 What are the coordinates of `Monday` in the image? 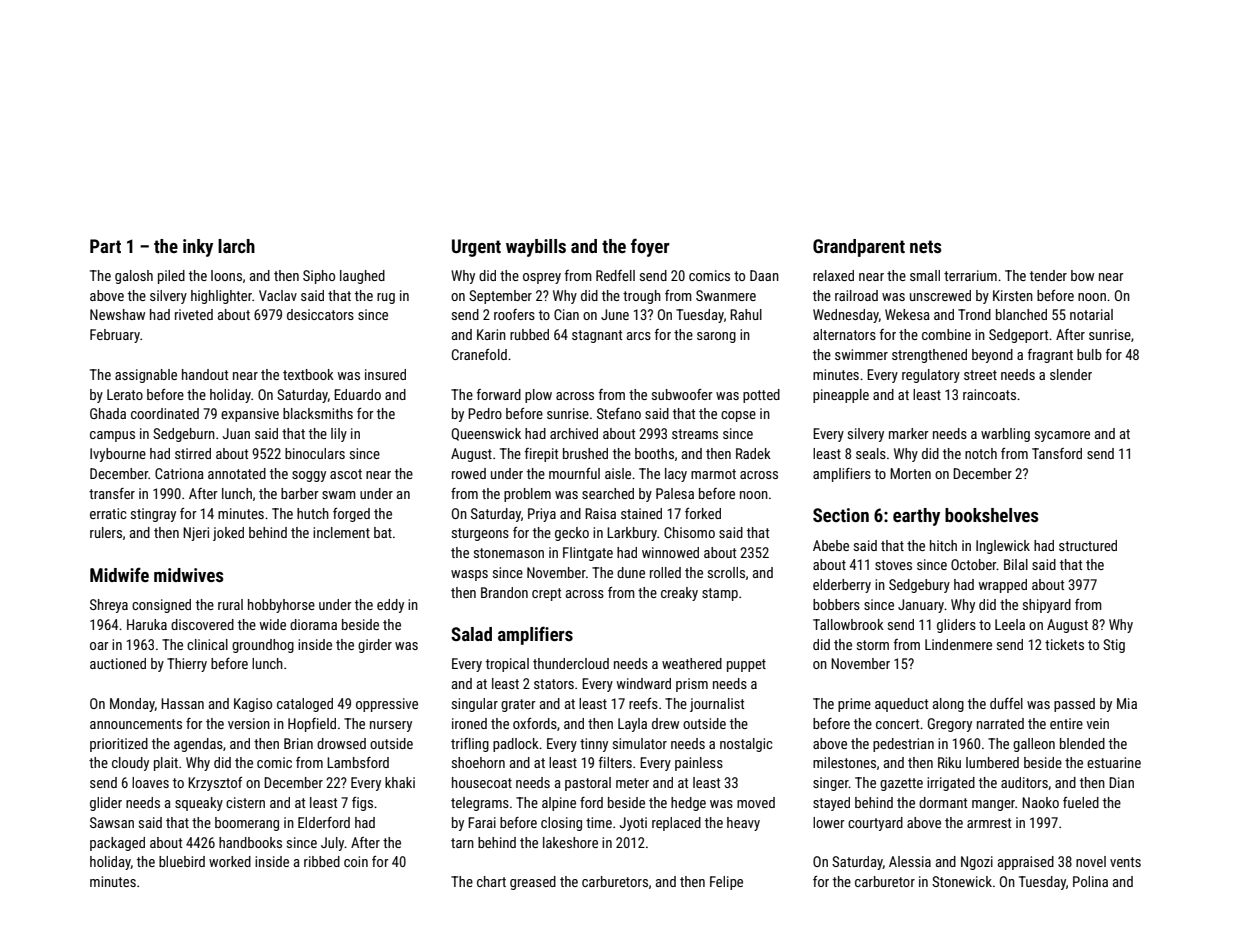 It's located at (132, 705).
